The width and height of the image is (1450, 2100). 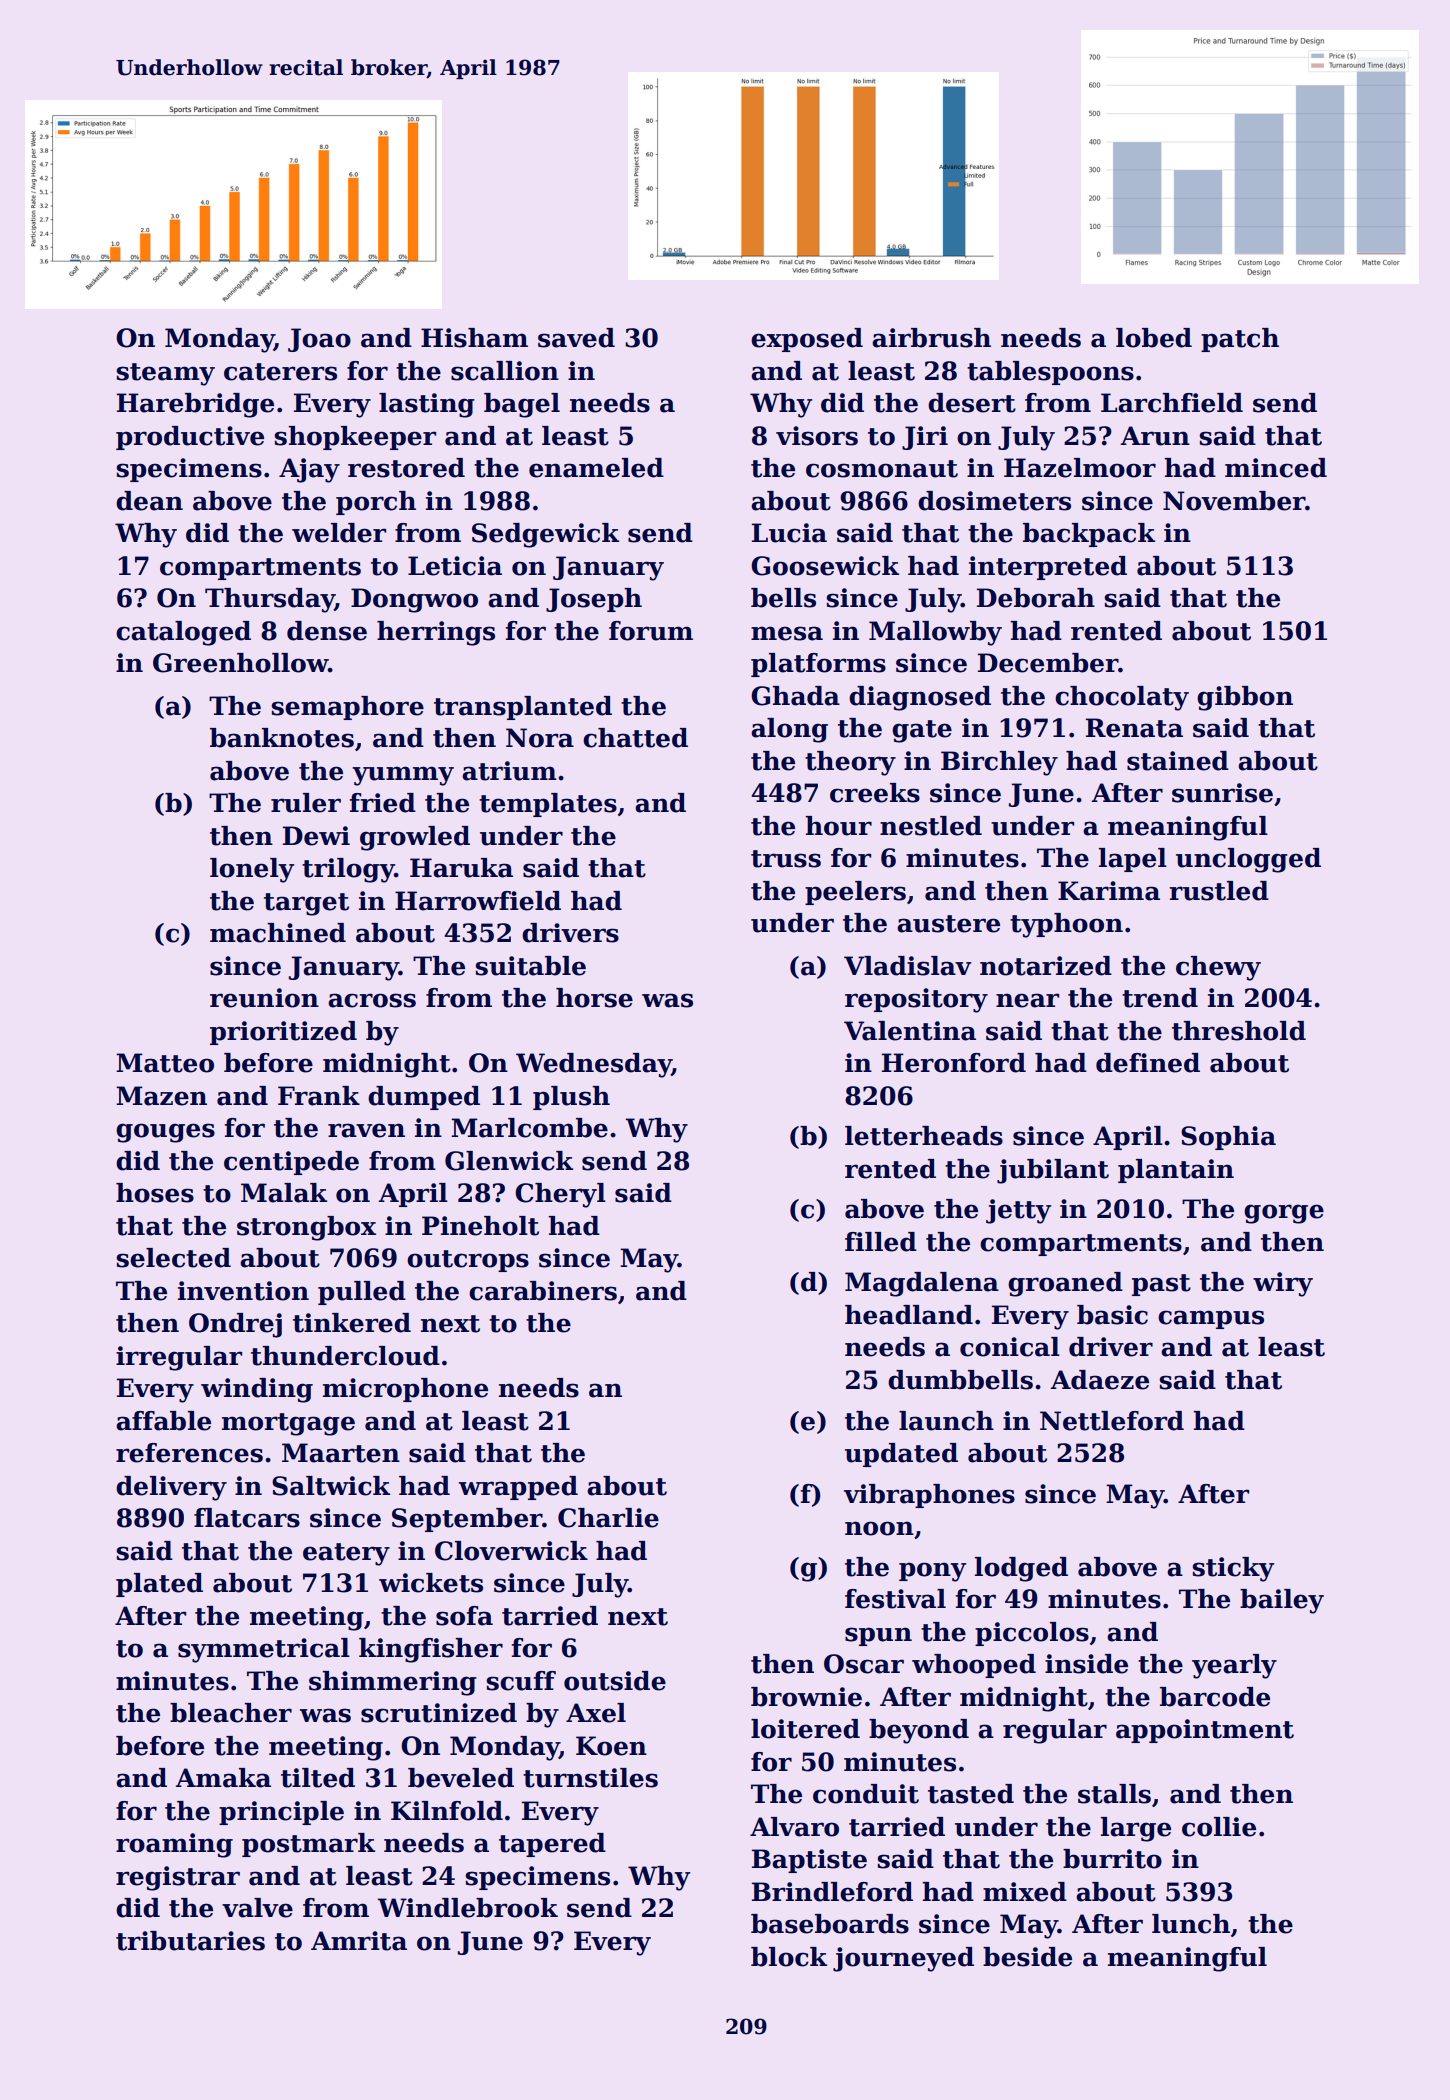 What do you see at coordinates (190, 1941) in the image?
I see `tributaries` at bounding box center [190, 1941].
